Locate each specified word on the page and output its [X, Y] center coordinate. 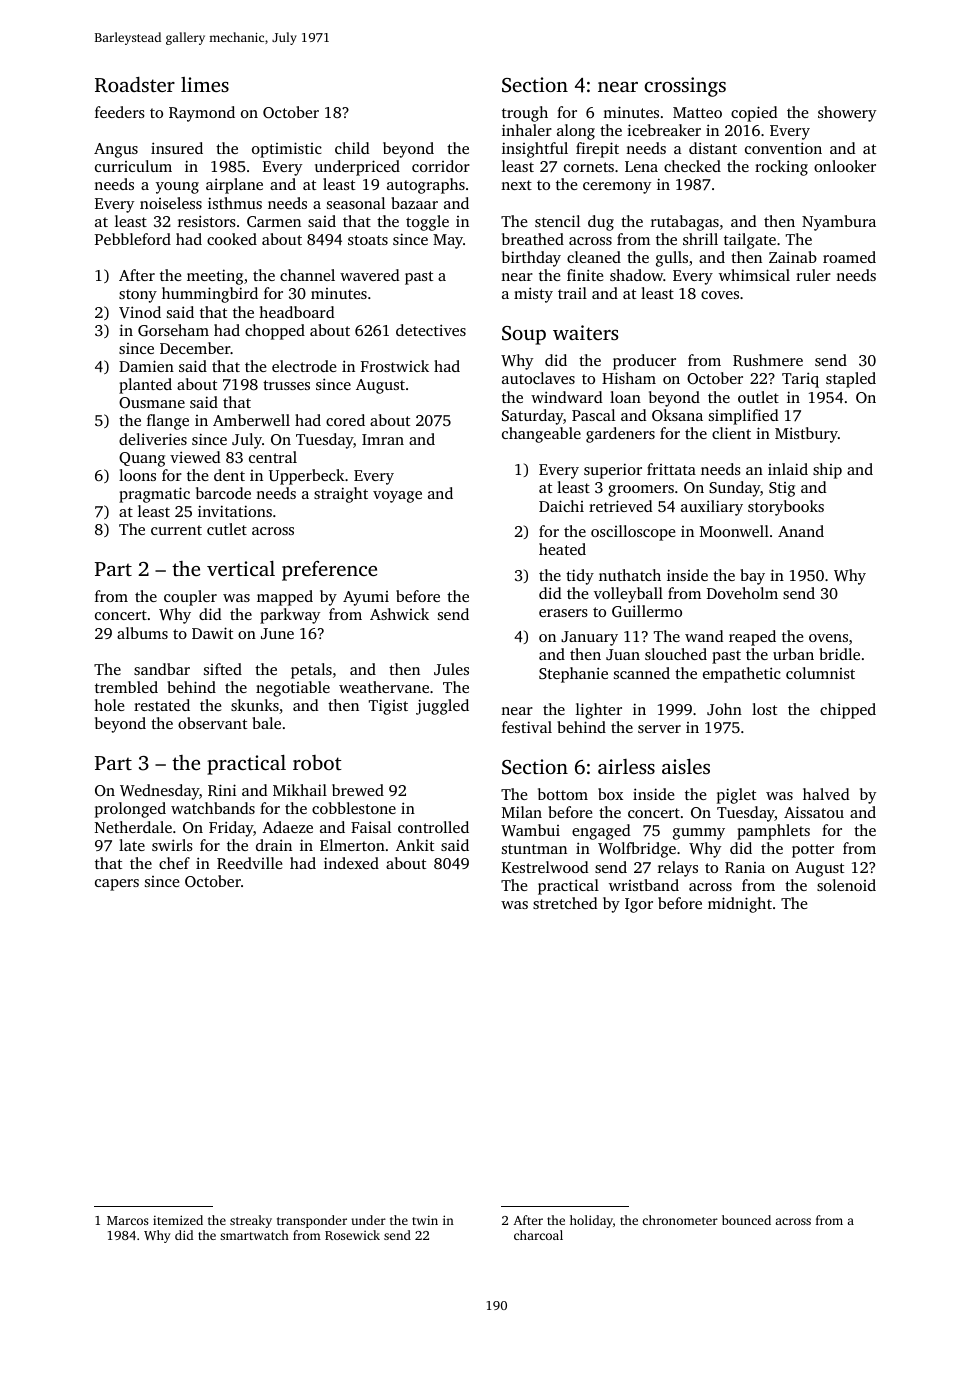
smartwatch [254, 1235]
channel [307, 275]
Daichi [561, 506]
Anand [801, 531]
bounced [746, 1220]
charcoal [538, 1235]
